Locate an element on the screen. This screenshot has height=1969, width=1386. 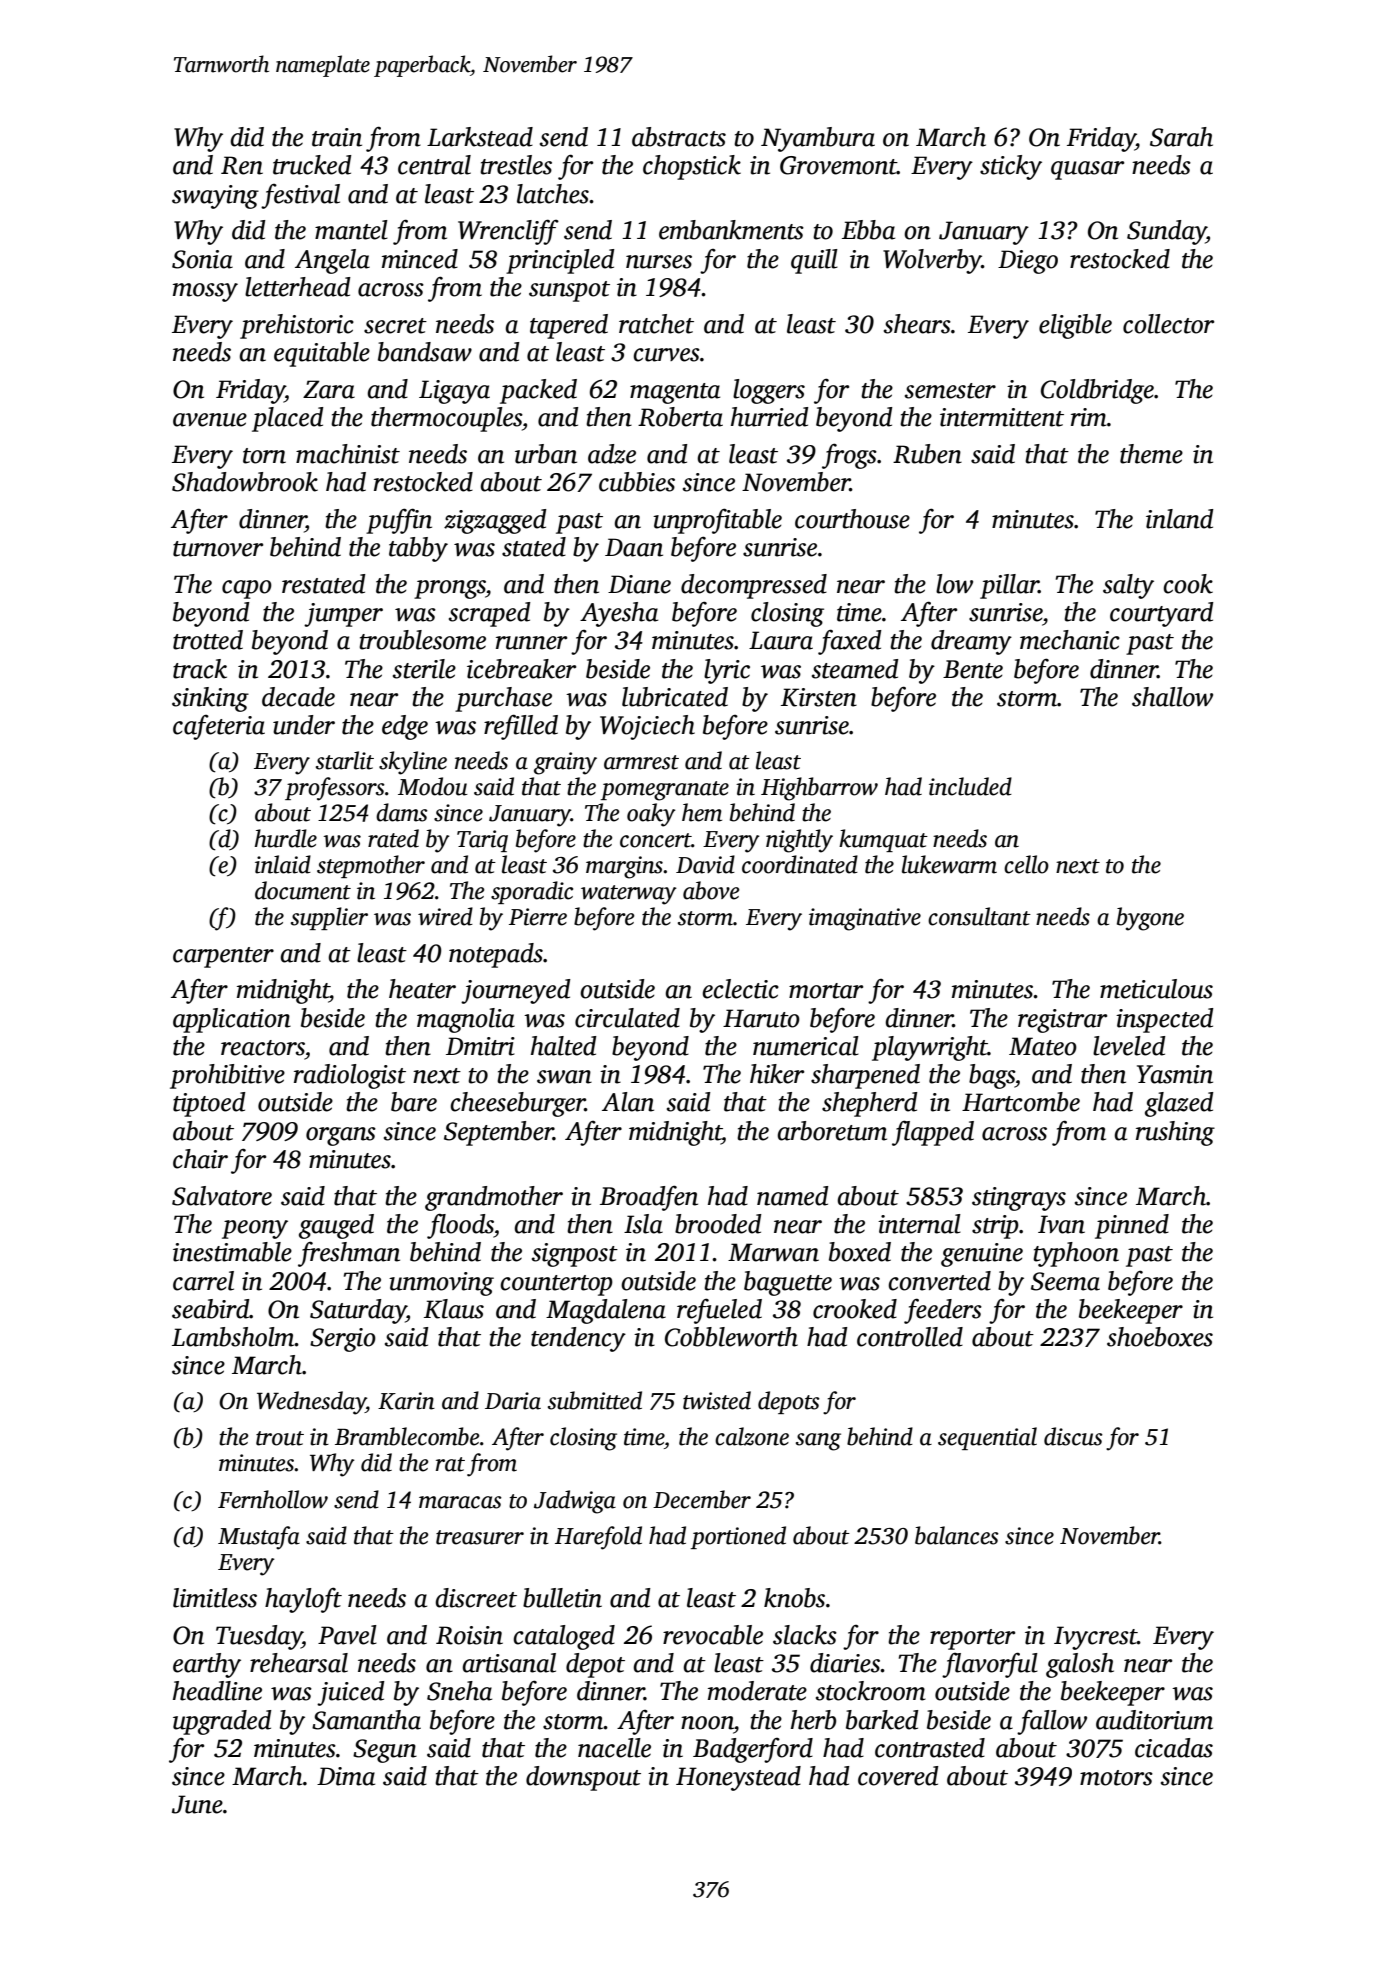
oaky is located at coordinates (651, 815).
